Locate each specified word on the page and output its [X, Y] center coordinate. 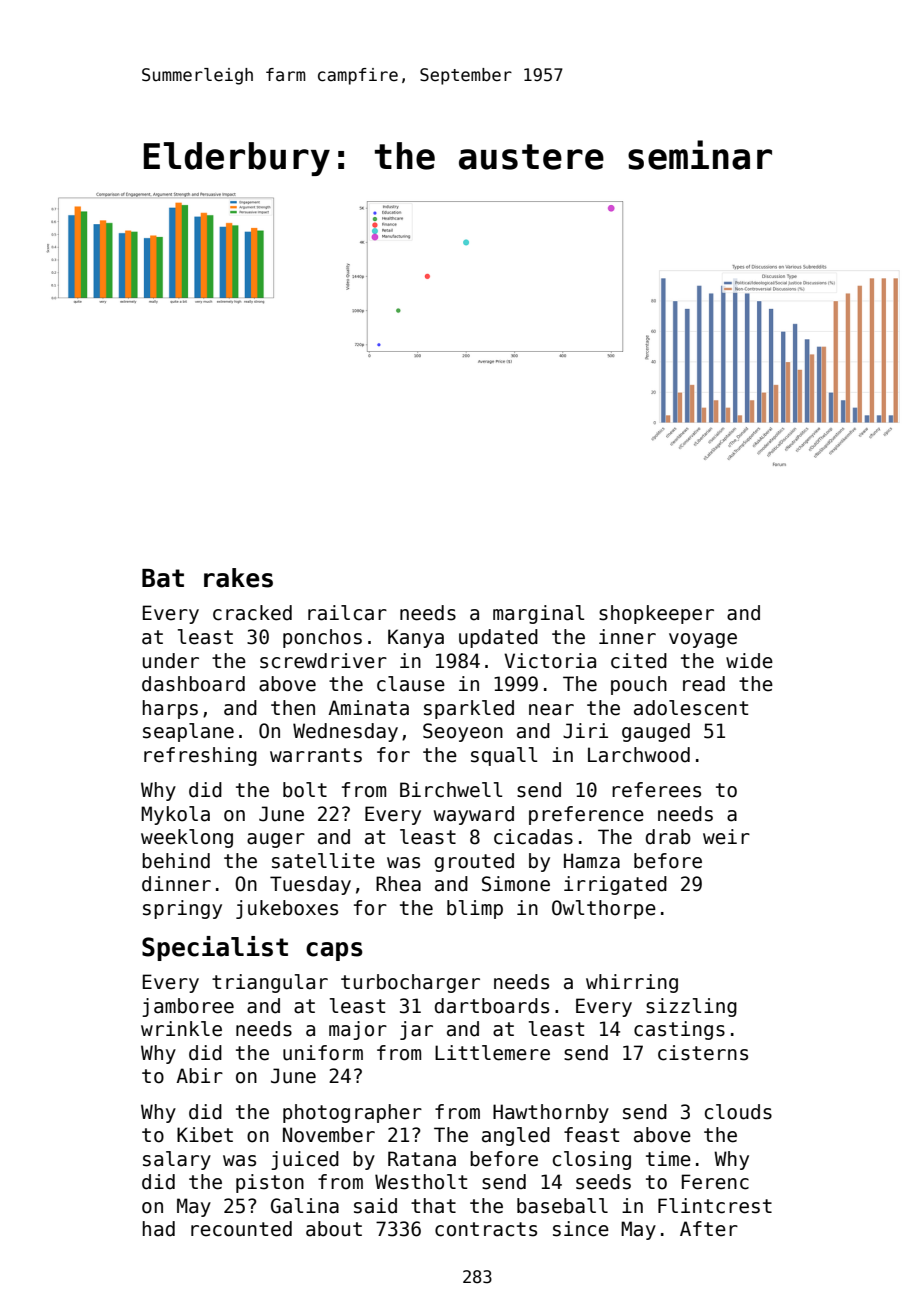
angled [516, 1136]
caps [334, 951]
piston [270, 1183]
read [704, 684]
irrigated [615, 885]
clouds [738, 1112]
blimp [475, 909]
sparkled [469, 709]
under [171, 661]
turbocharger [410, 983]
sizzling [691, 1007]
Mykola [175, 815]
